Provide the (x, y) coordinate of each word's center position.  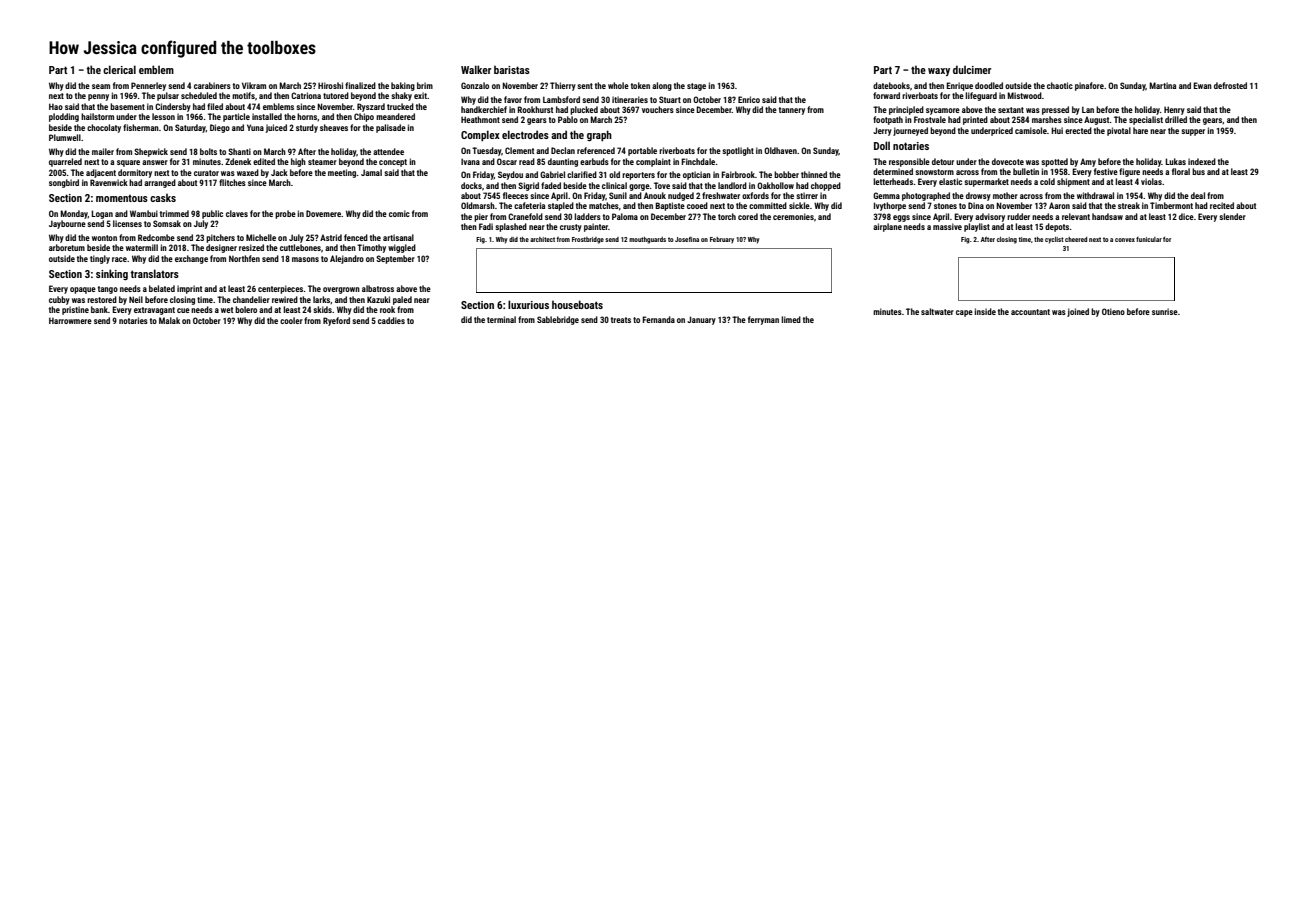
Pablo (568, 119)
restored (102, 299)
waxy (939, 72)
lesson (163, 116)
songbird (64, 183)
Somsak (167, 223)
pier (481, 217)
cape (964, 313)
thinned (814, 174)
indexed (1202, 161)
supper (1193, 132)
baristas (512, 70)
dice (1186, 216)
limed (791, 319)
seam (101, 86)
